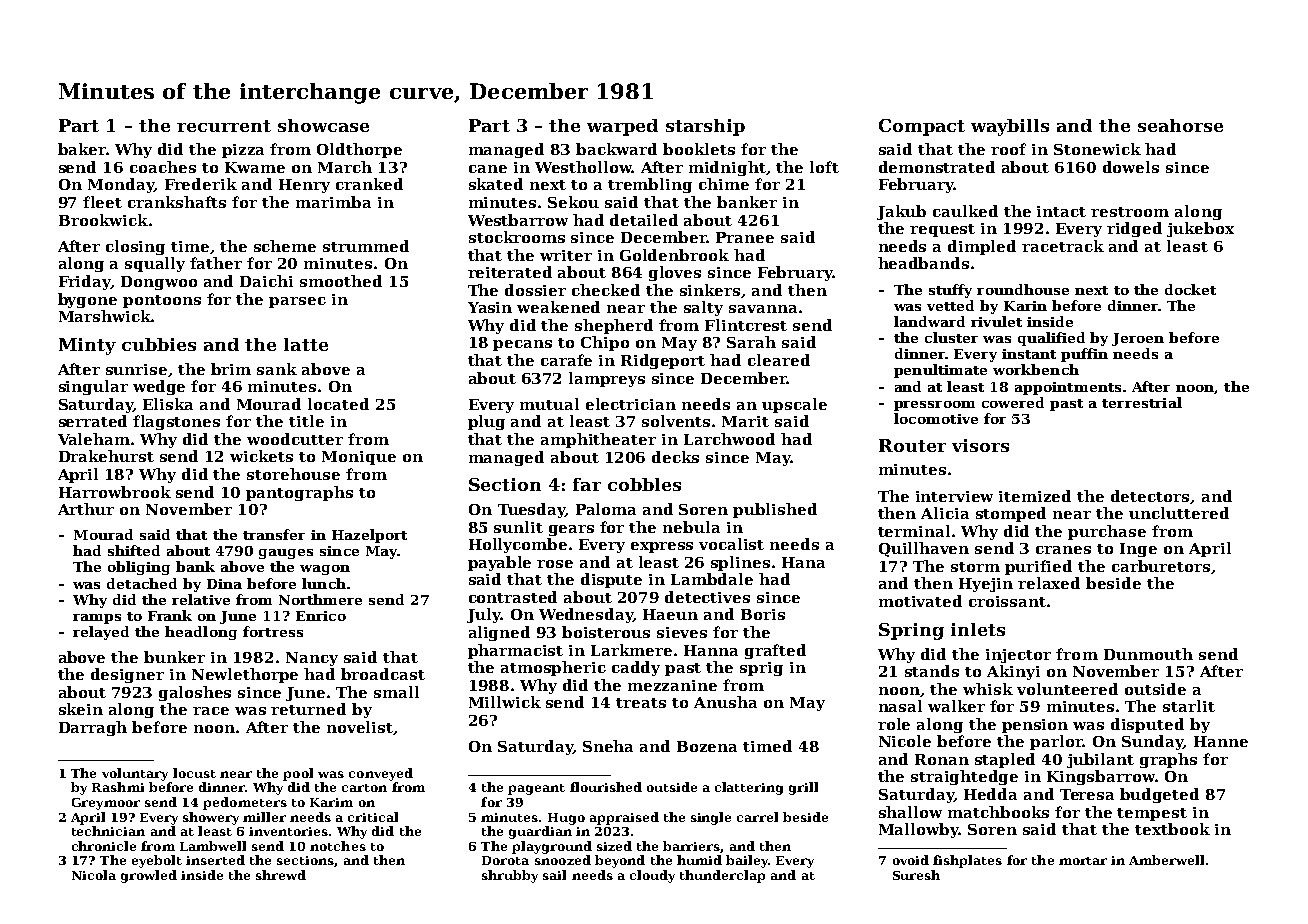 The height and width of the screenshot is (924, 1308). Describe the element at coordinates (277, 369) in the screenshot. I see `sank` at that location.
